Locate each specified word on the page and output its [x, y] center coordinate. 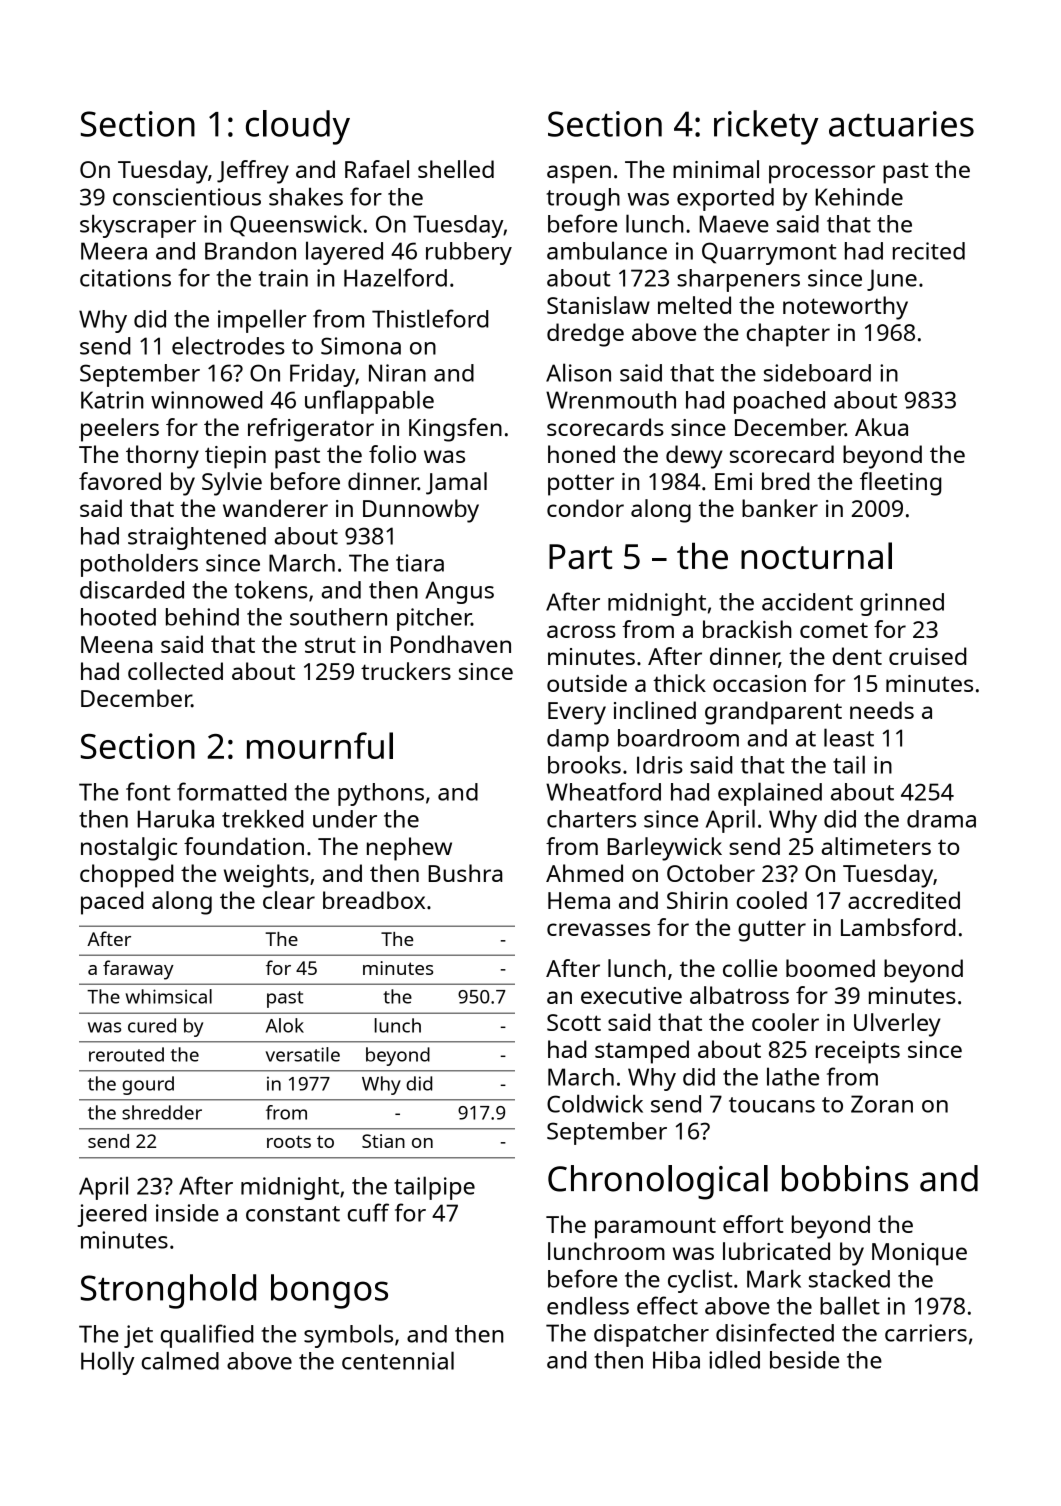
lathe [793, 1076]
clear [289, 900]
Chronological [658, 1182]
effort [753, 1224]
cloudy [298, 127]
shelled [456, 169]
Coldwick [595, 1103]
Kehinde [859, 197]
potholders [139, 565]
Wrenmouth [611, 400]
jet [138, 1336]
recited [929, 251]
